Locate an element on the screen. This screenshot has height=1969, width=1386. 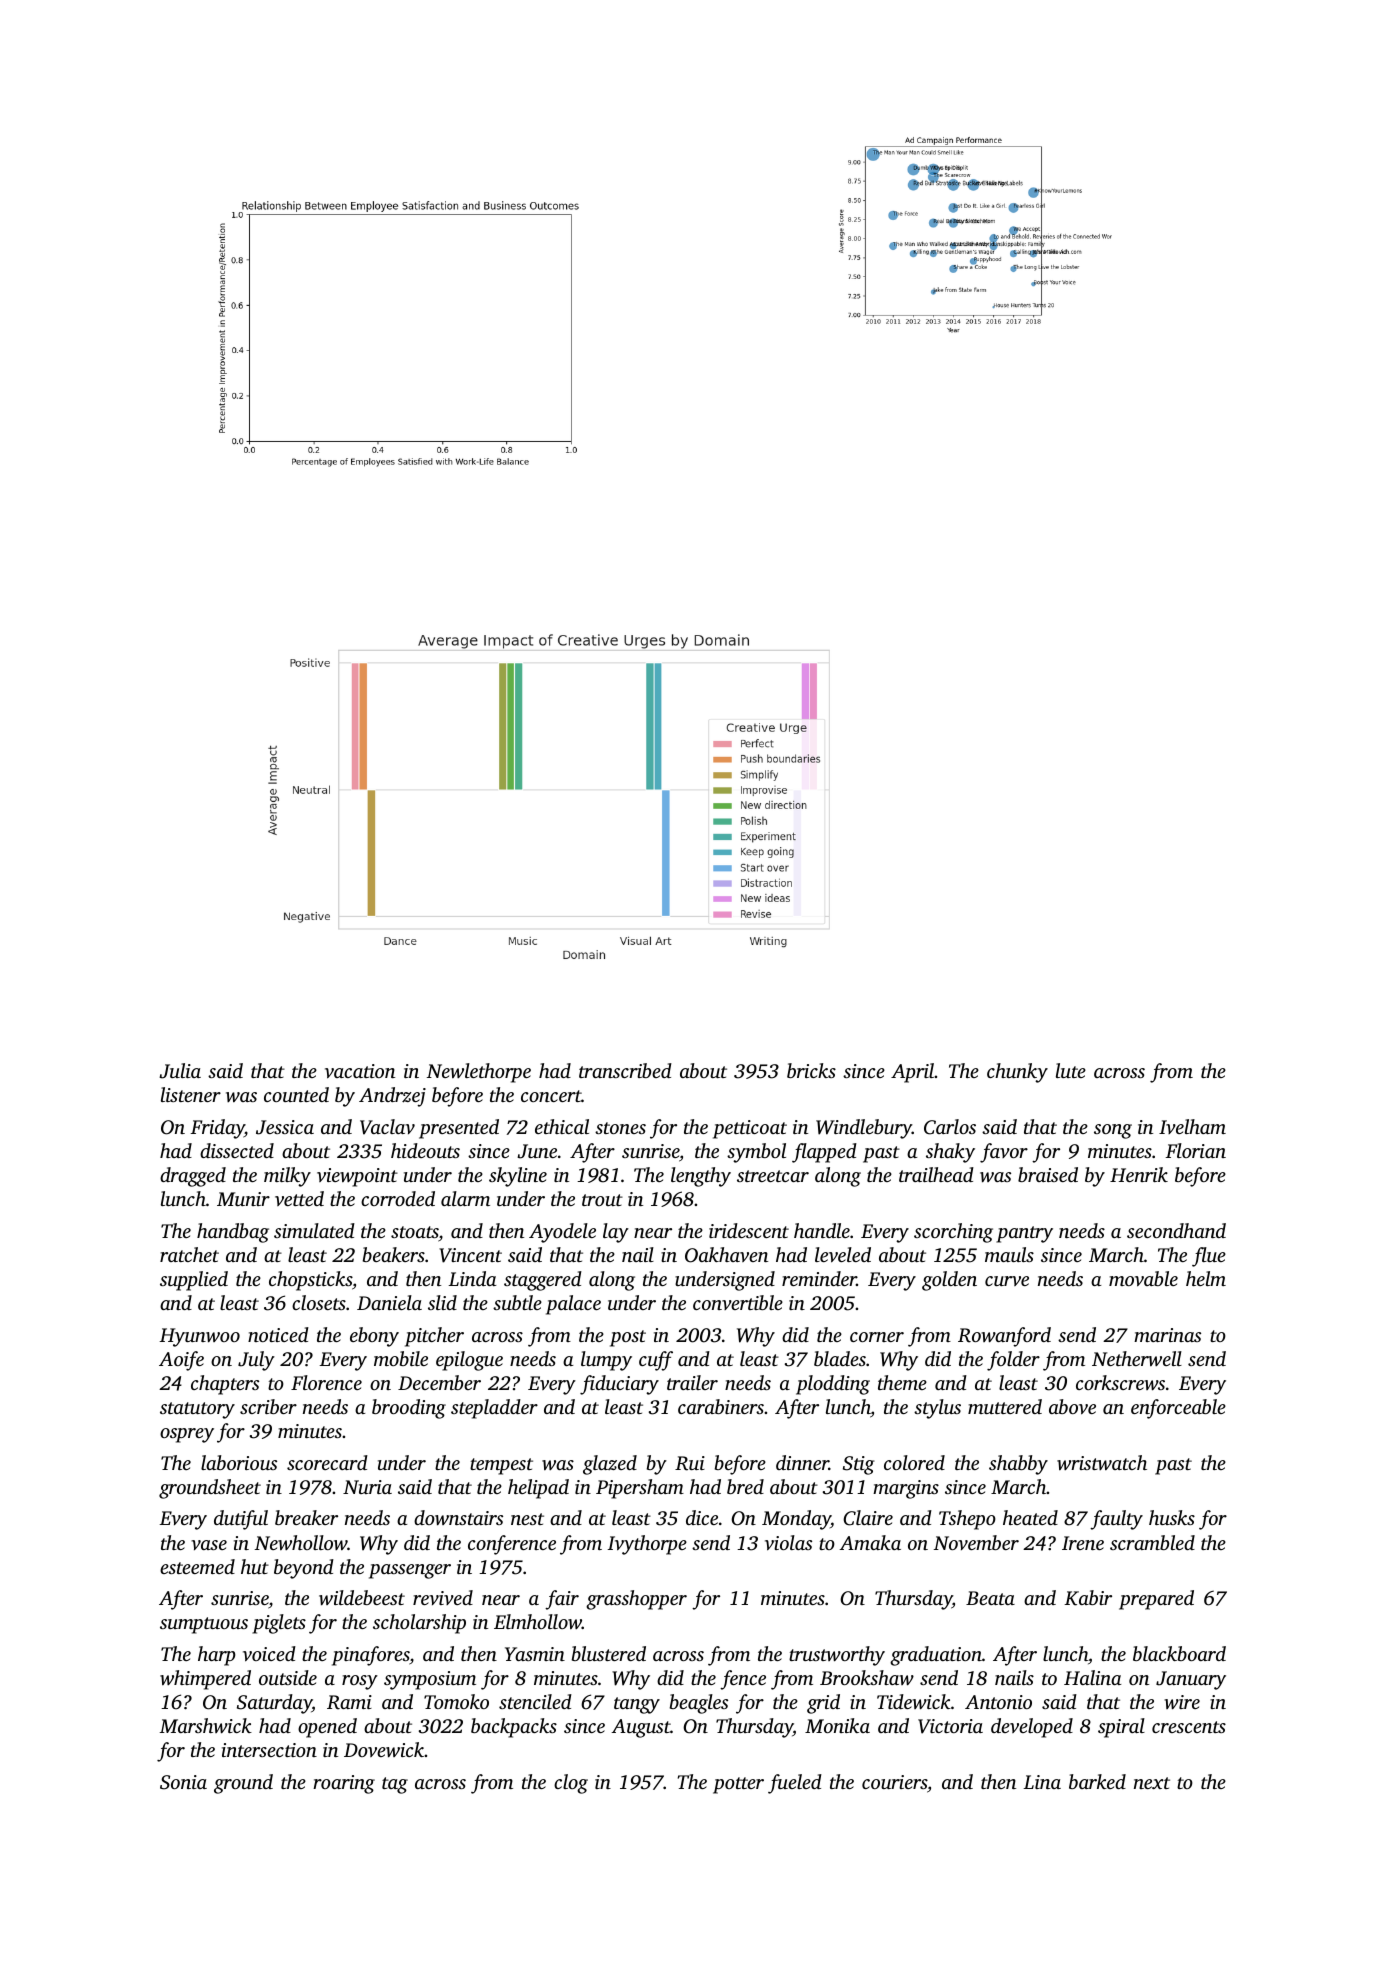
dissected is located at coordinates (237, 1150).
